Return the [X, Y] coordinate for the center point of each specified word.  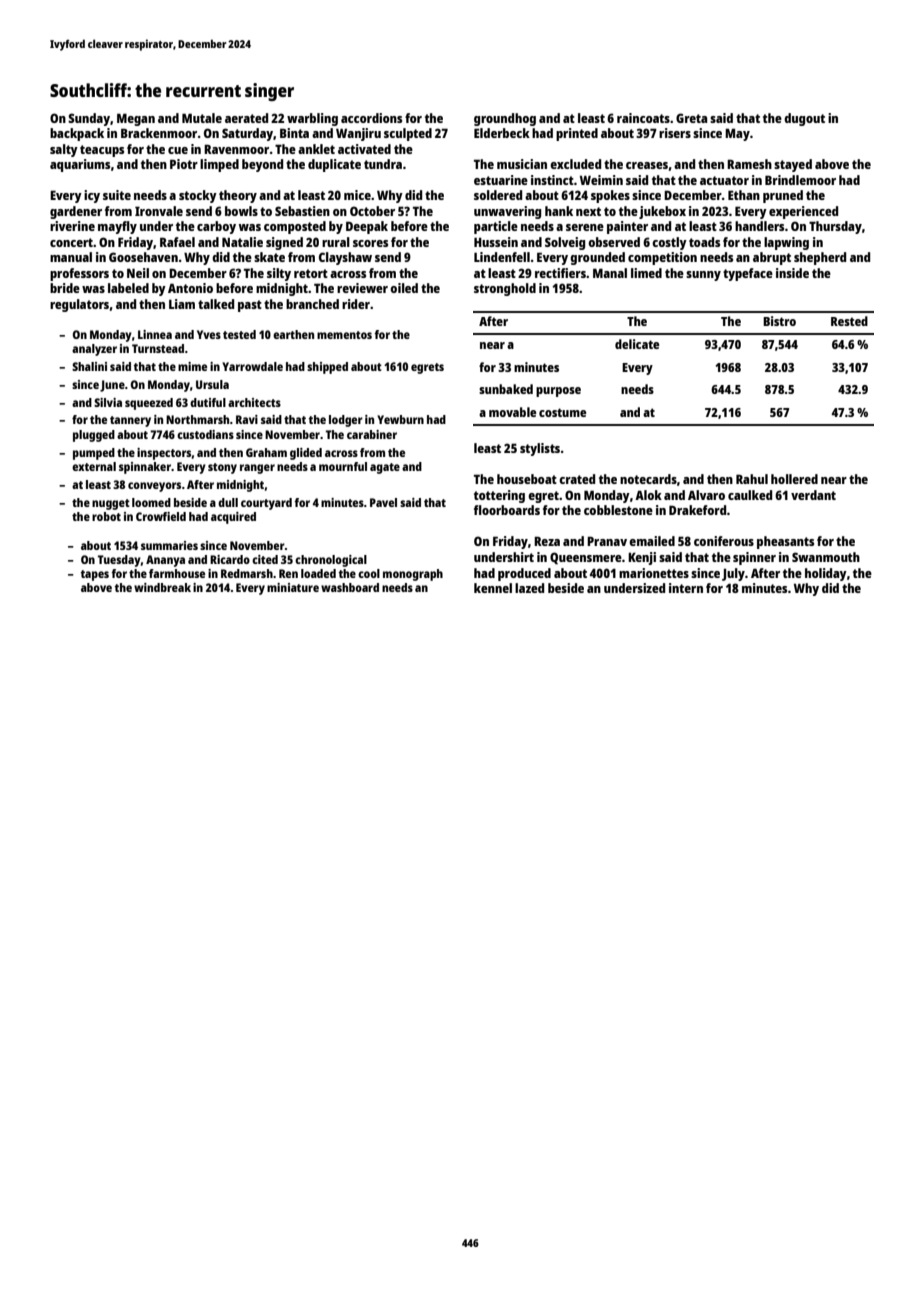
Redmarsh [247, 573]
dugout [804, 119]
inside [792, 273]
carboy [216, 227]
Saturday [247, 134]
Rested [849, 321]
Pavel [383, 502]
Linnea [155, 334]
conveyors [154, 487]
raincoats [643, 118]
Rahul [752, 479]
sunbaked [506, 389]
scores [370, 243]
